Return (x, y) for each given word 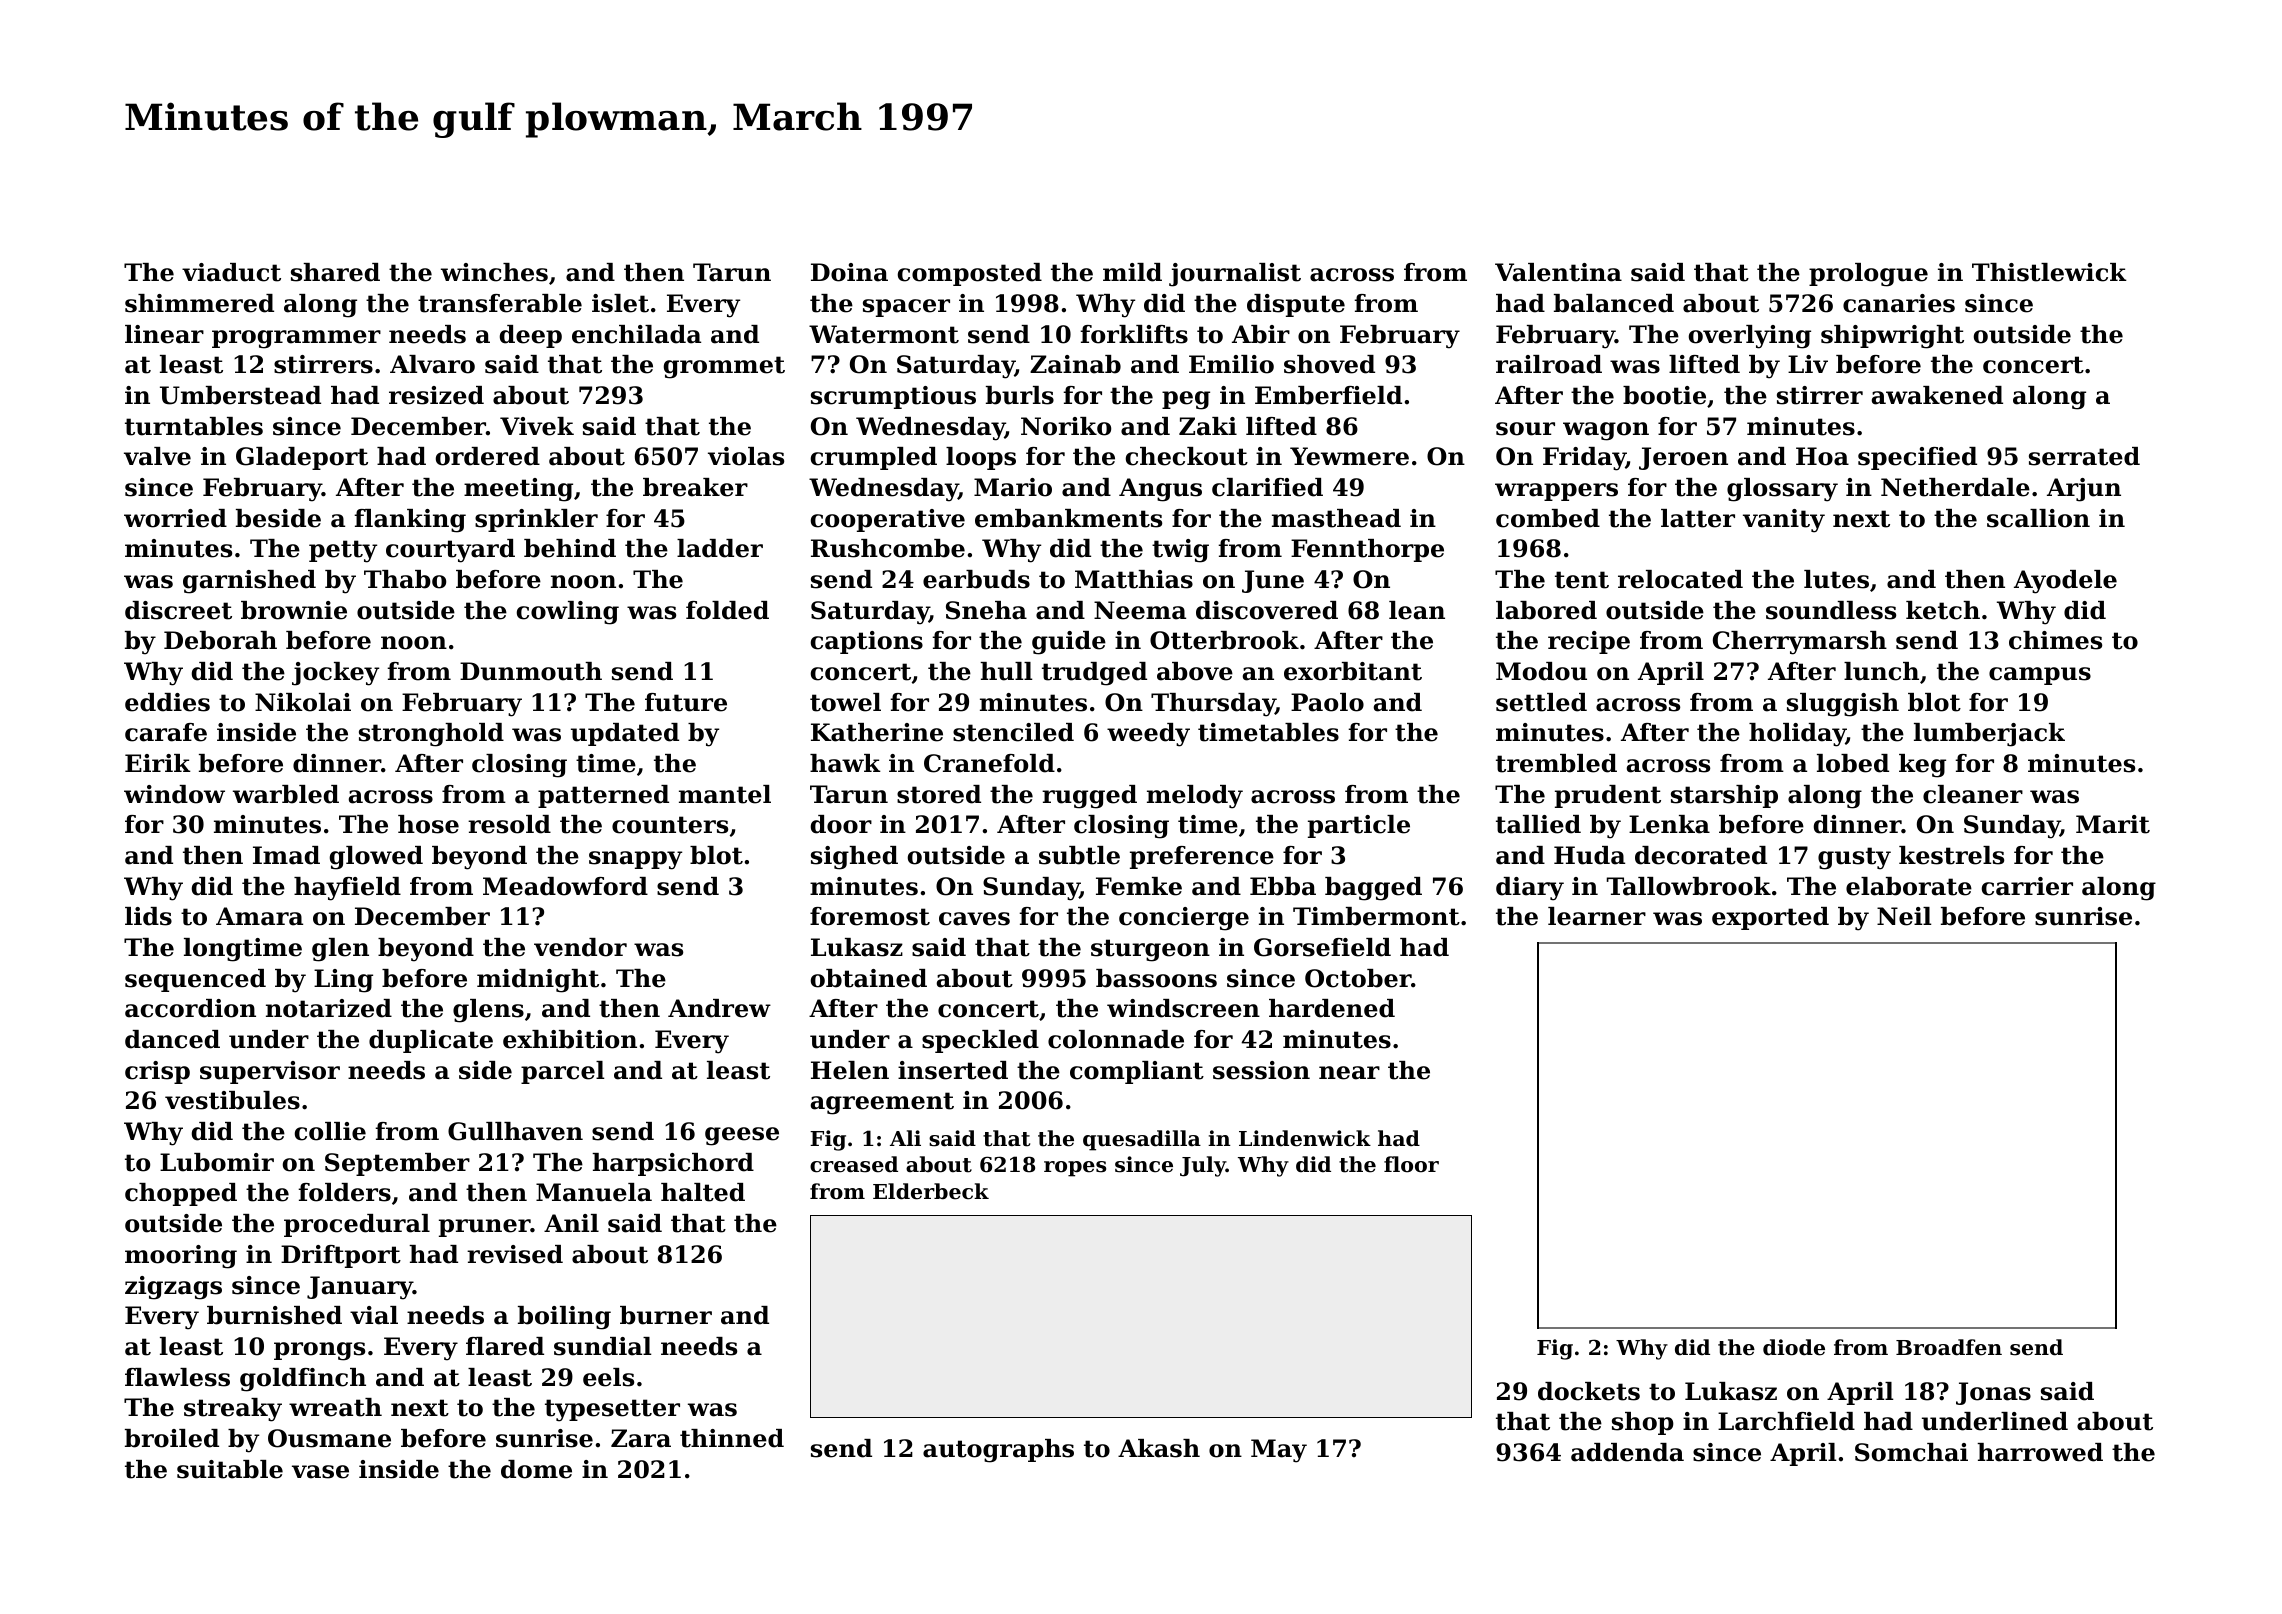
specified (1917, 458)
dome (536, 1469)
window (174, 794)
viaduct (231, 272)
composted (970, 274)
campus (2040, 676)
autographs (998, 1451)
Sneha (986, 610)
